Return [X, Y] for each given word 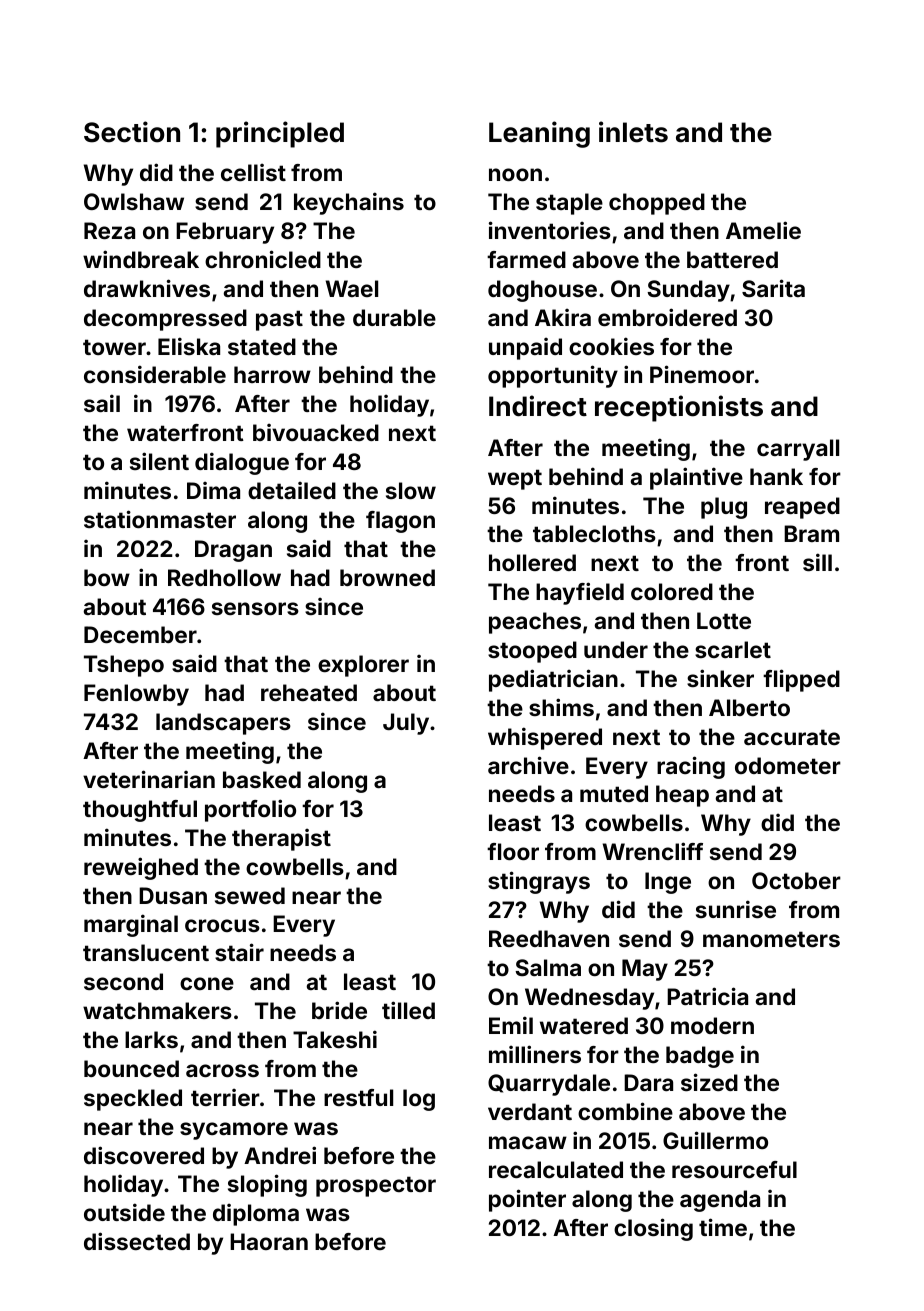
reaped [802, 508]
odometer [788, 765]
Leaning [539, 134]
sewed [250, 895]
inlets [633, 132]
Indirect [538, 406]
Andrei [280, 1155]
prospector [376, 1186]
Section [132, 132]
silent [159, 461]
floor [513, 851]
